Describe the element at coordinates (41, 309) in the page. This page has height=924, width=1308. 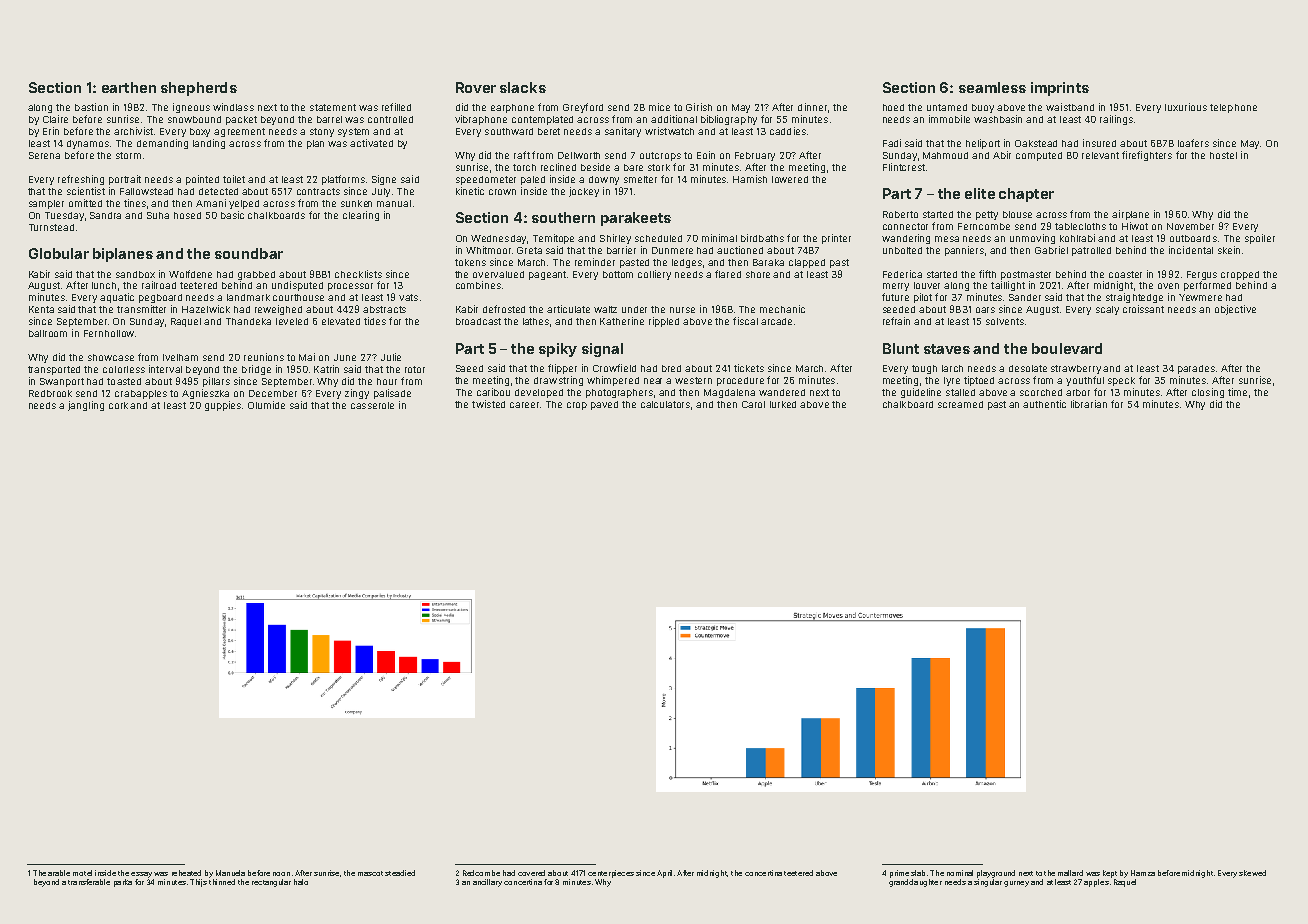
I see `Kenta` at that location.
